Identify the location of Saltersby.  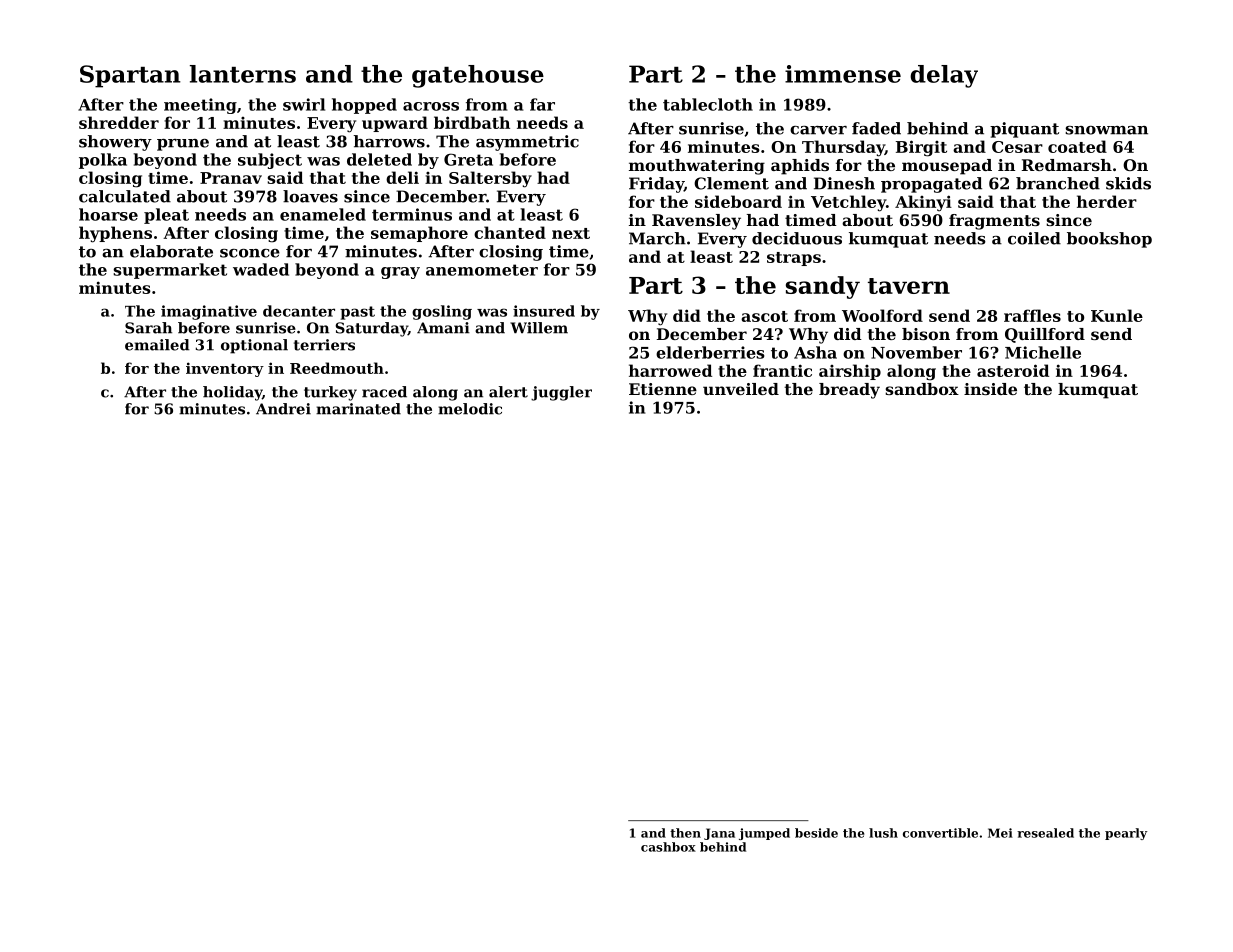
(490, 179).
